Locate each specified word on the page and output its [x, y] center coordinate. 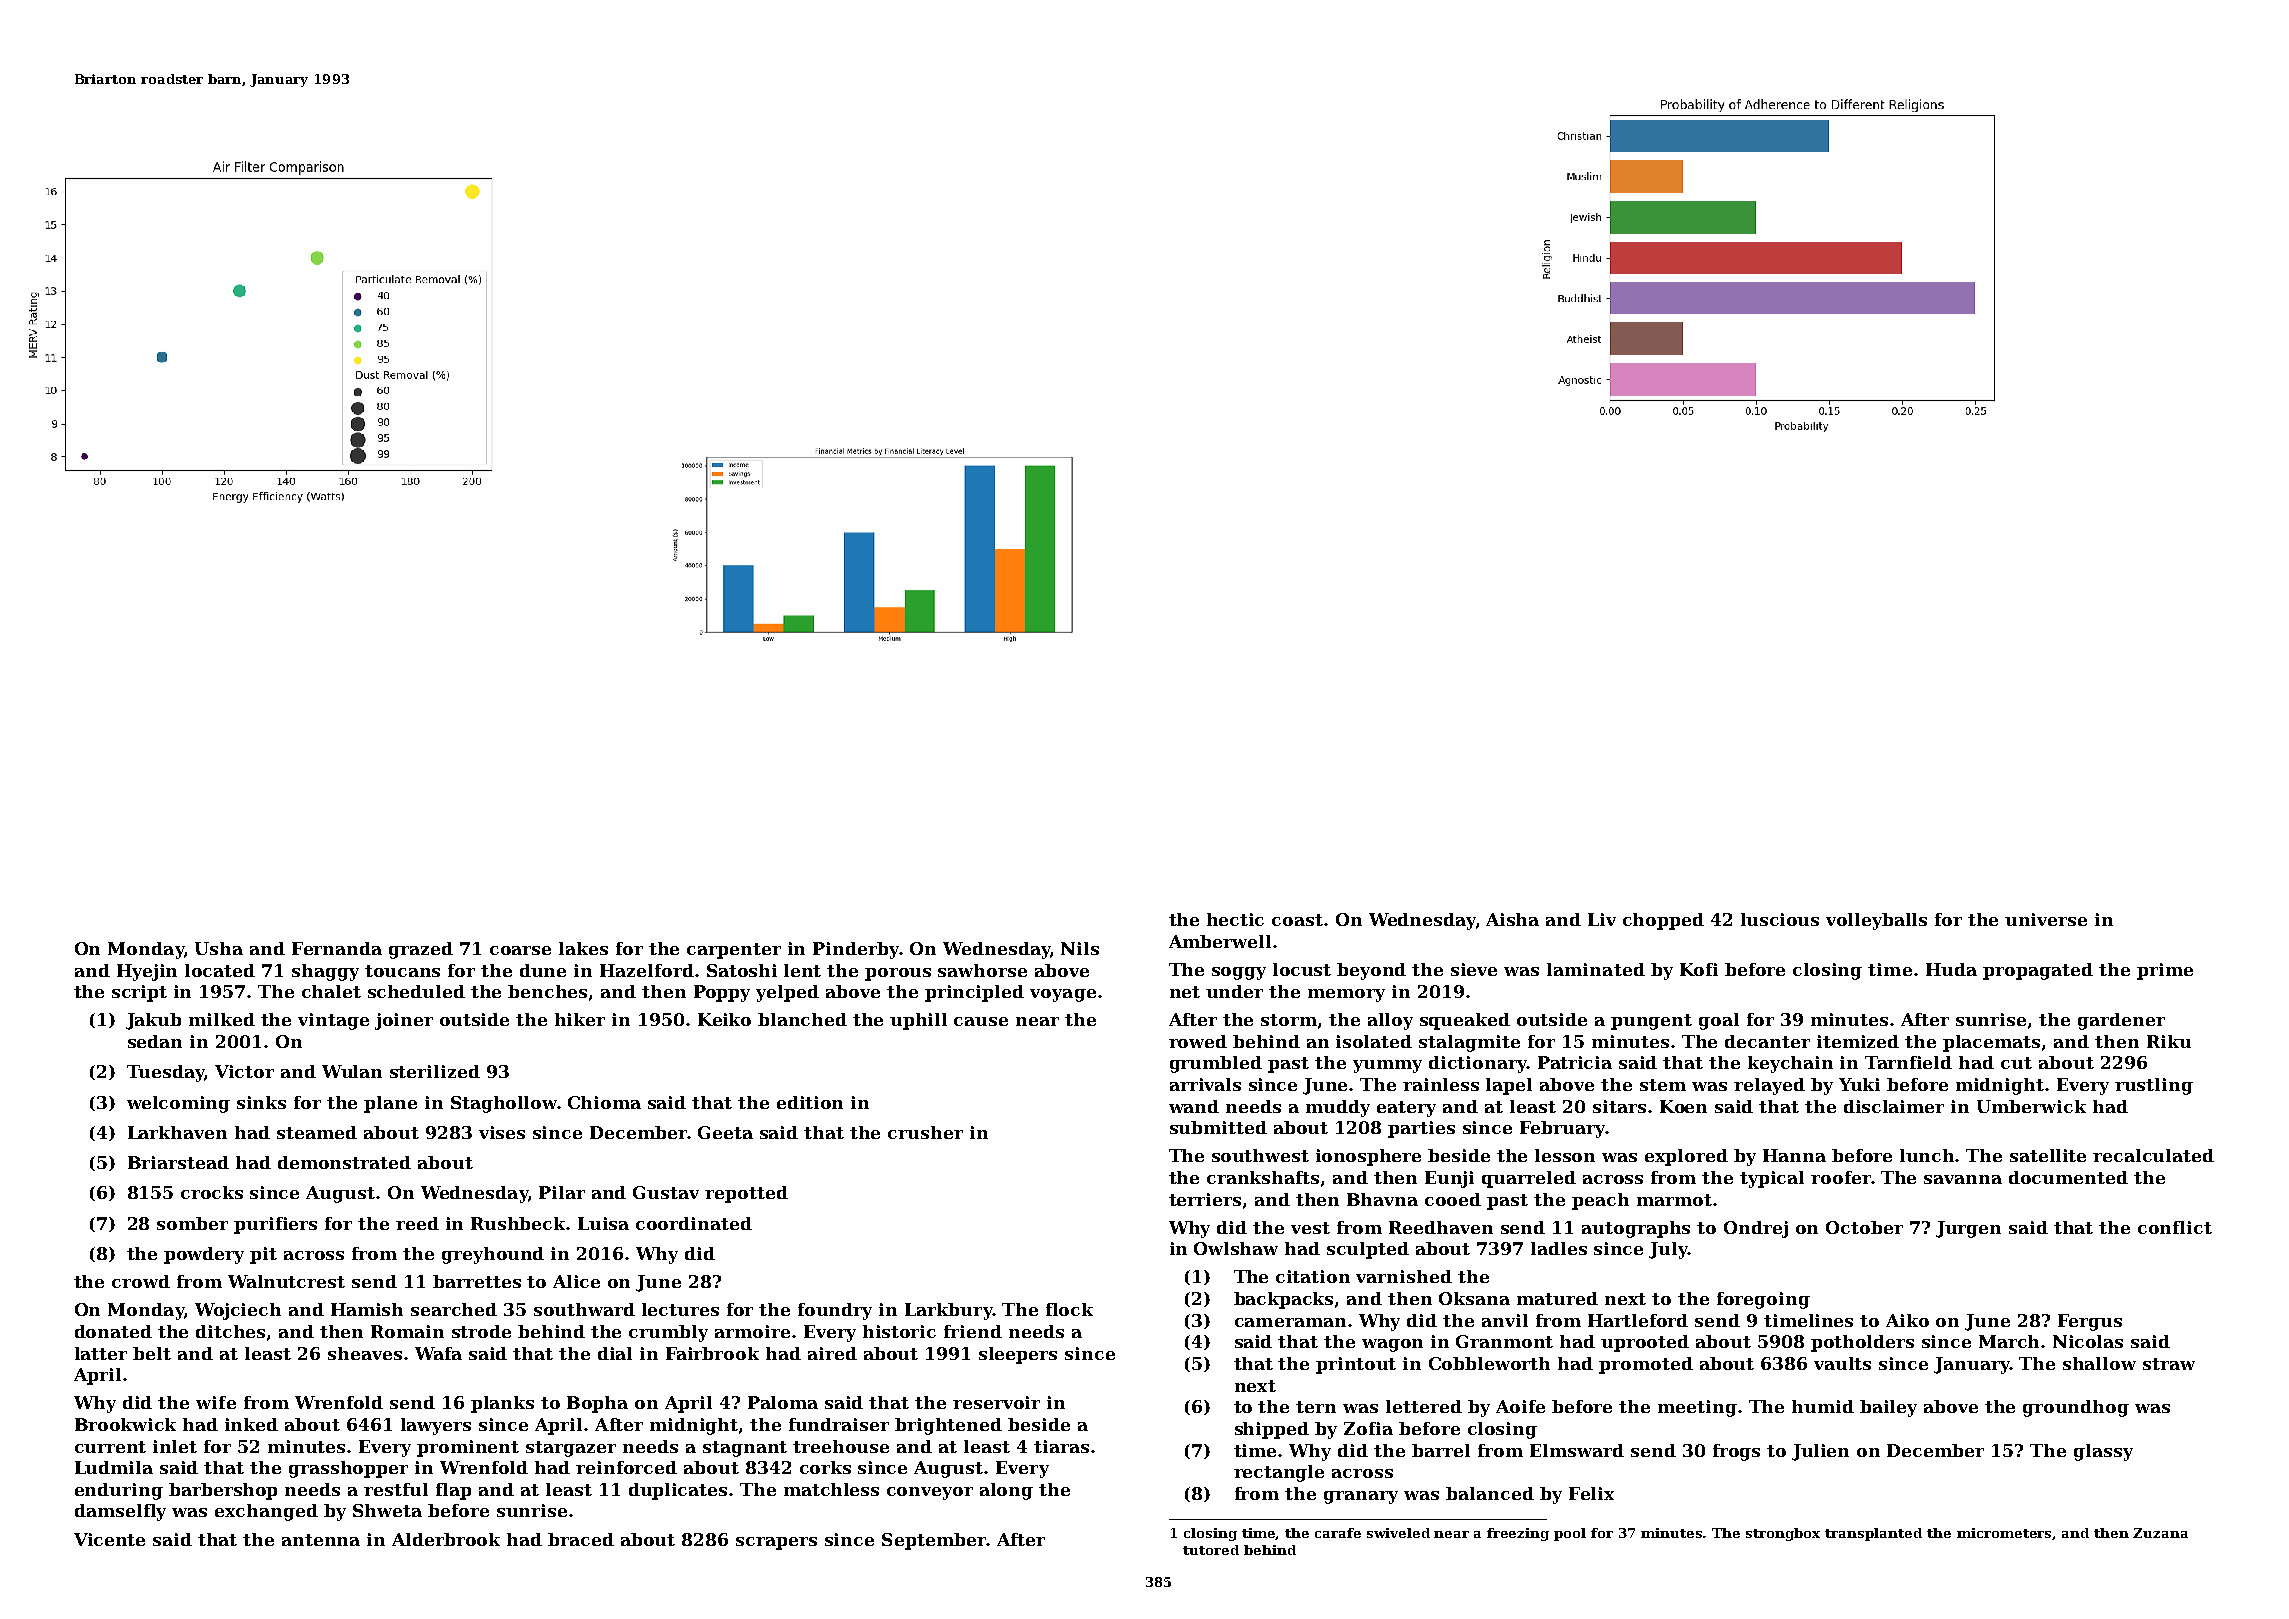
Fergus [2090, 1322]
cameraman [1290, 1322]
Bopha [597, 1404]
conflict [2175, 1227]
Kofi [1699, 969]
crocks [212, 1192]
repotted [746, 1194]
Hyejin [147, 972]
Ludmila [114, 1467]
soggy [1239, 973]
